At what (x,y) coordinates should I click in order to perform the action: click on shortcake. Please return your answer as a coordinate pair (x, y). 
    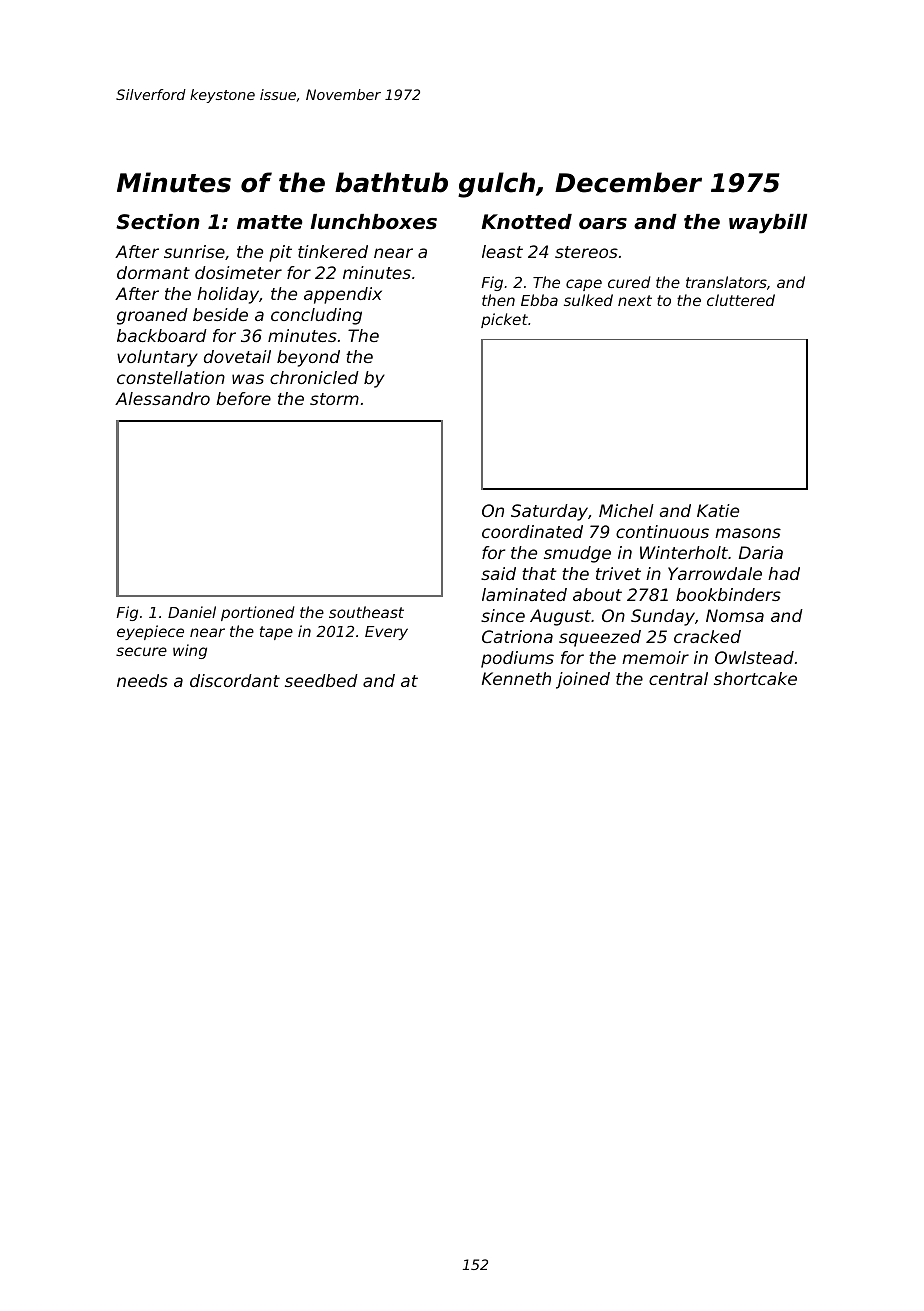
    Looking at the image, I should click on (755, 678).
